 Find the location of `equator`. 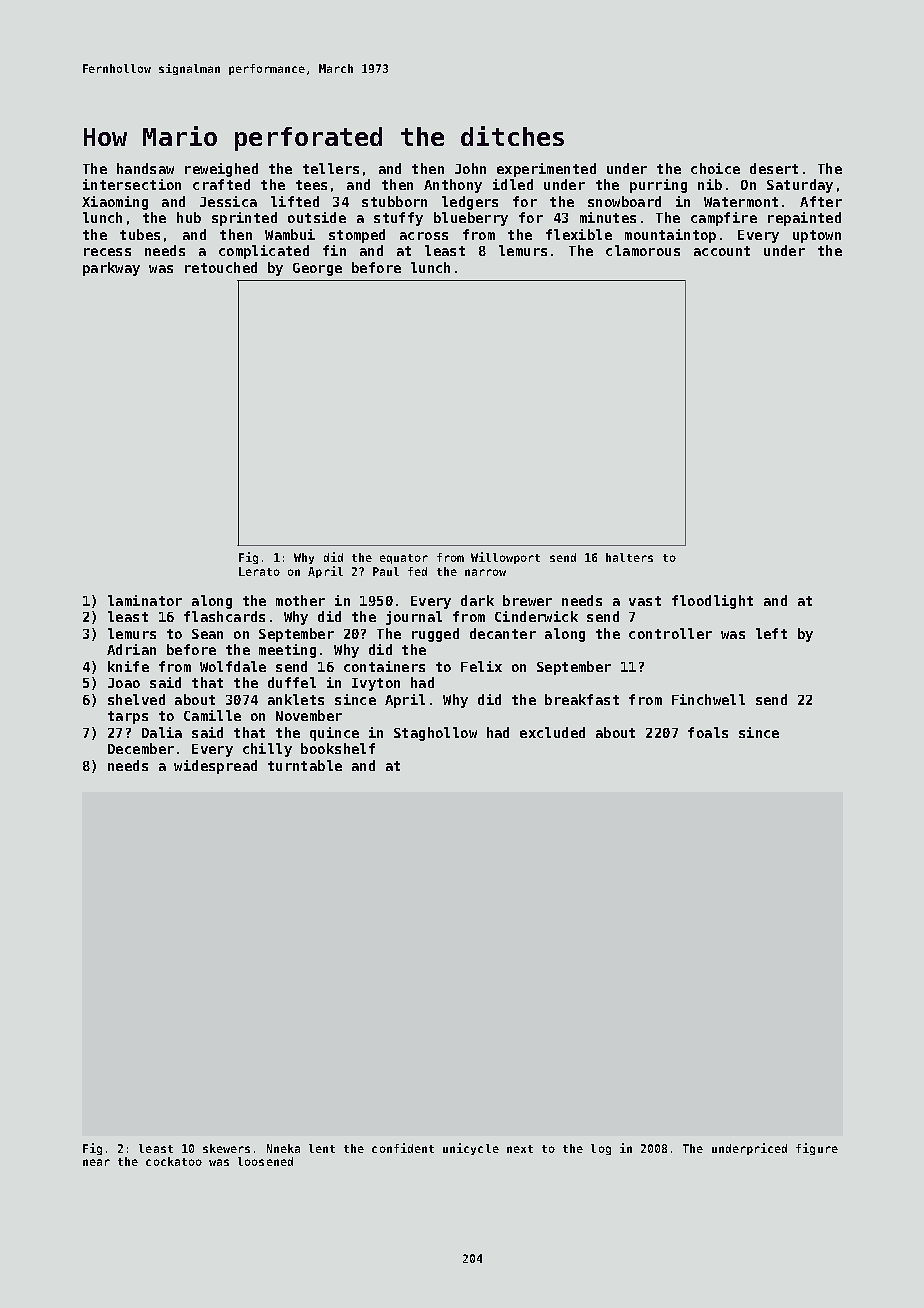

equator is located at coordinates (404, 559).
